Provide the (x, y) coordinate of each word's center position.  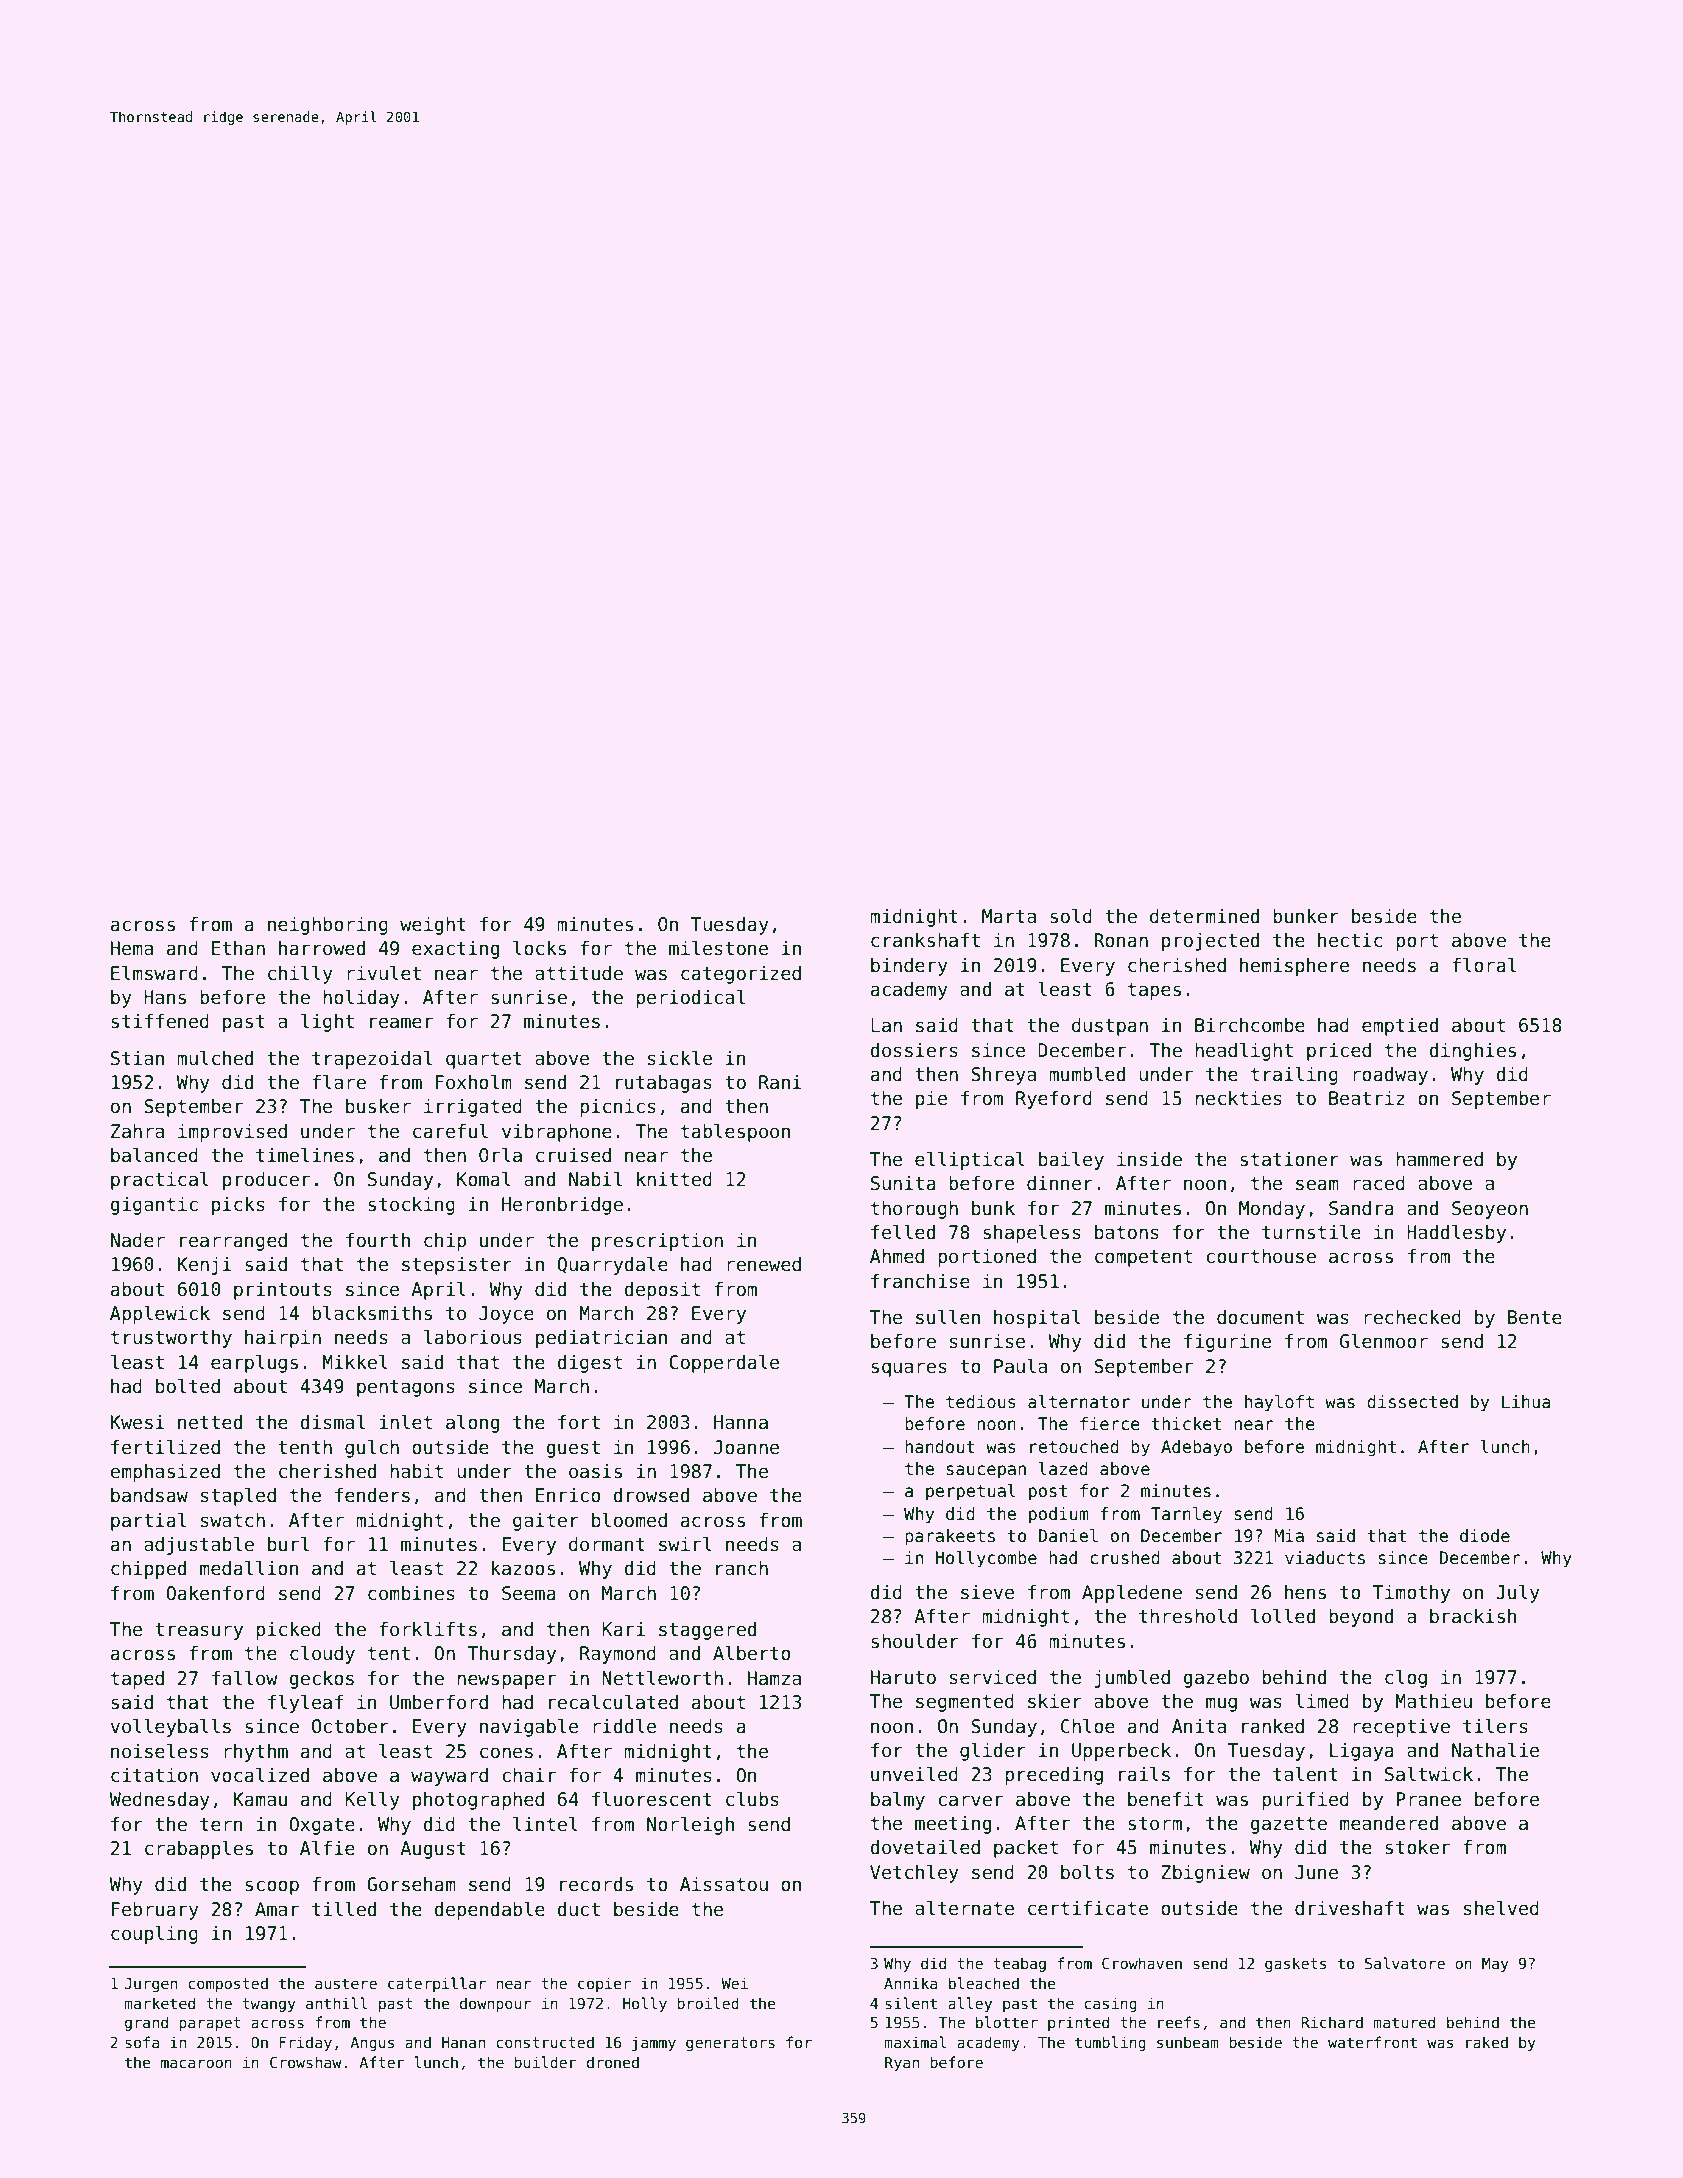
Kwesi (138, 1422)
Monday (1272, 1210)
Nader (138, 1240)
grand (146, 2023)
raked (1487, 2042)
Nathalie (1495, 1750)
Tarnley (1186, 1515)
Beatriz (1367, 1098)
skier (1055, 1701)
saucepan (986, 1472)
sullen (948, 1317)
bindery (909, 967)
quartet (484, 1060)
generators (730, 2044)
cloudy (322, 1654)
